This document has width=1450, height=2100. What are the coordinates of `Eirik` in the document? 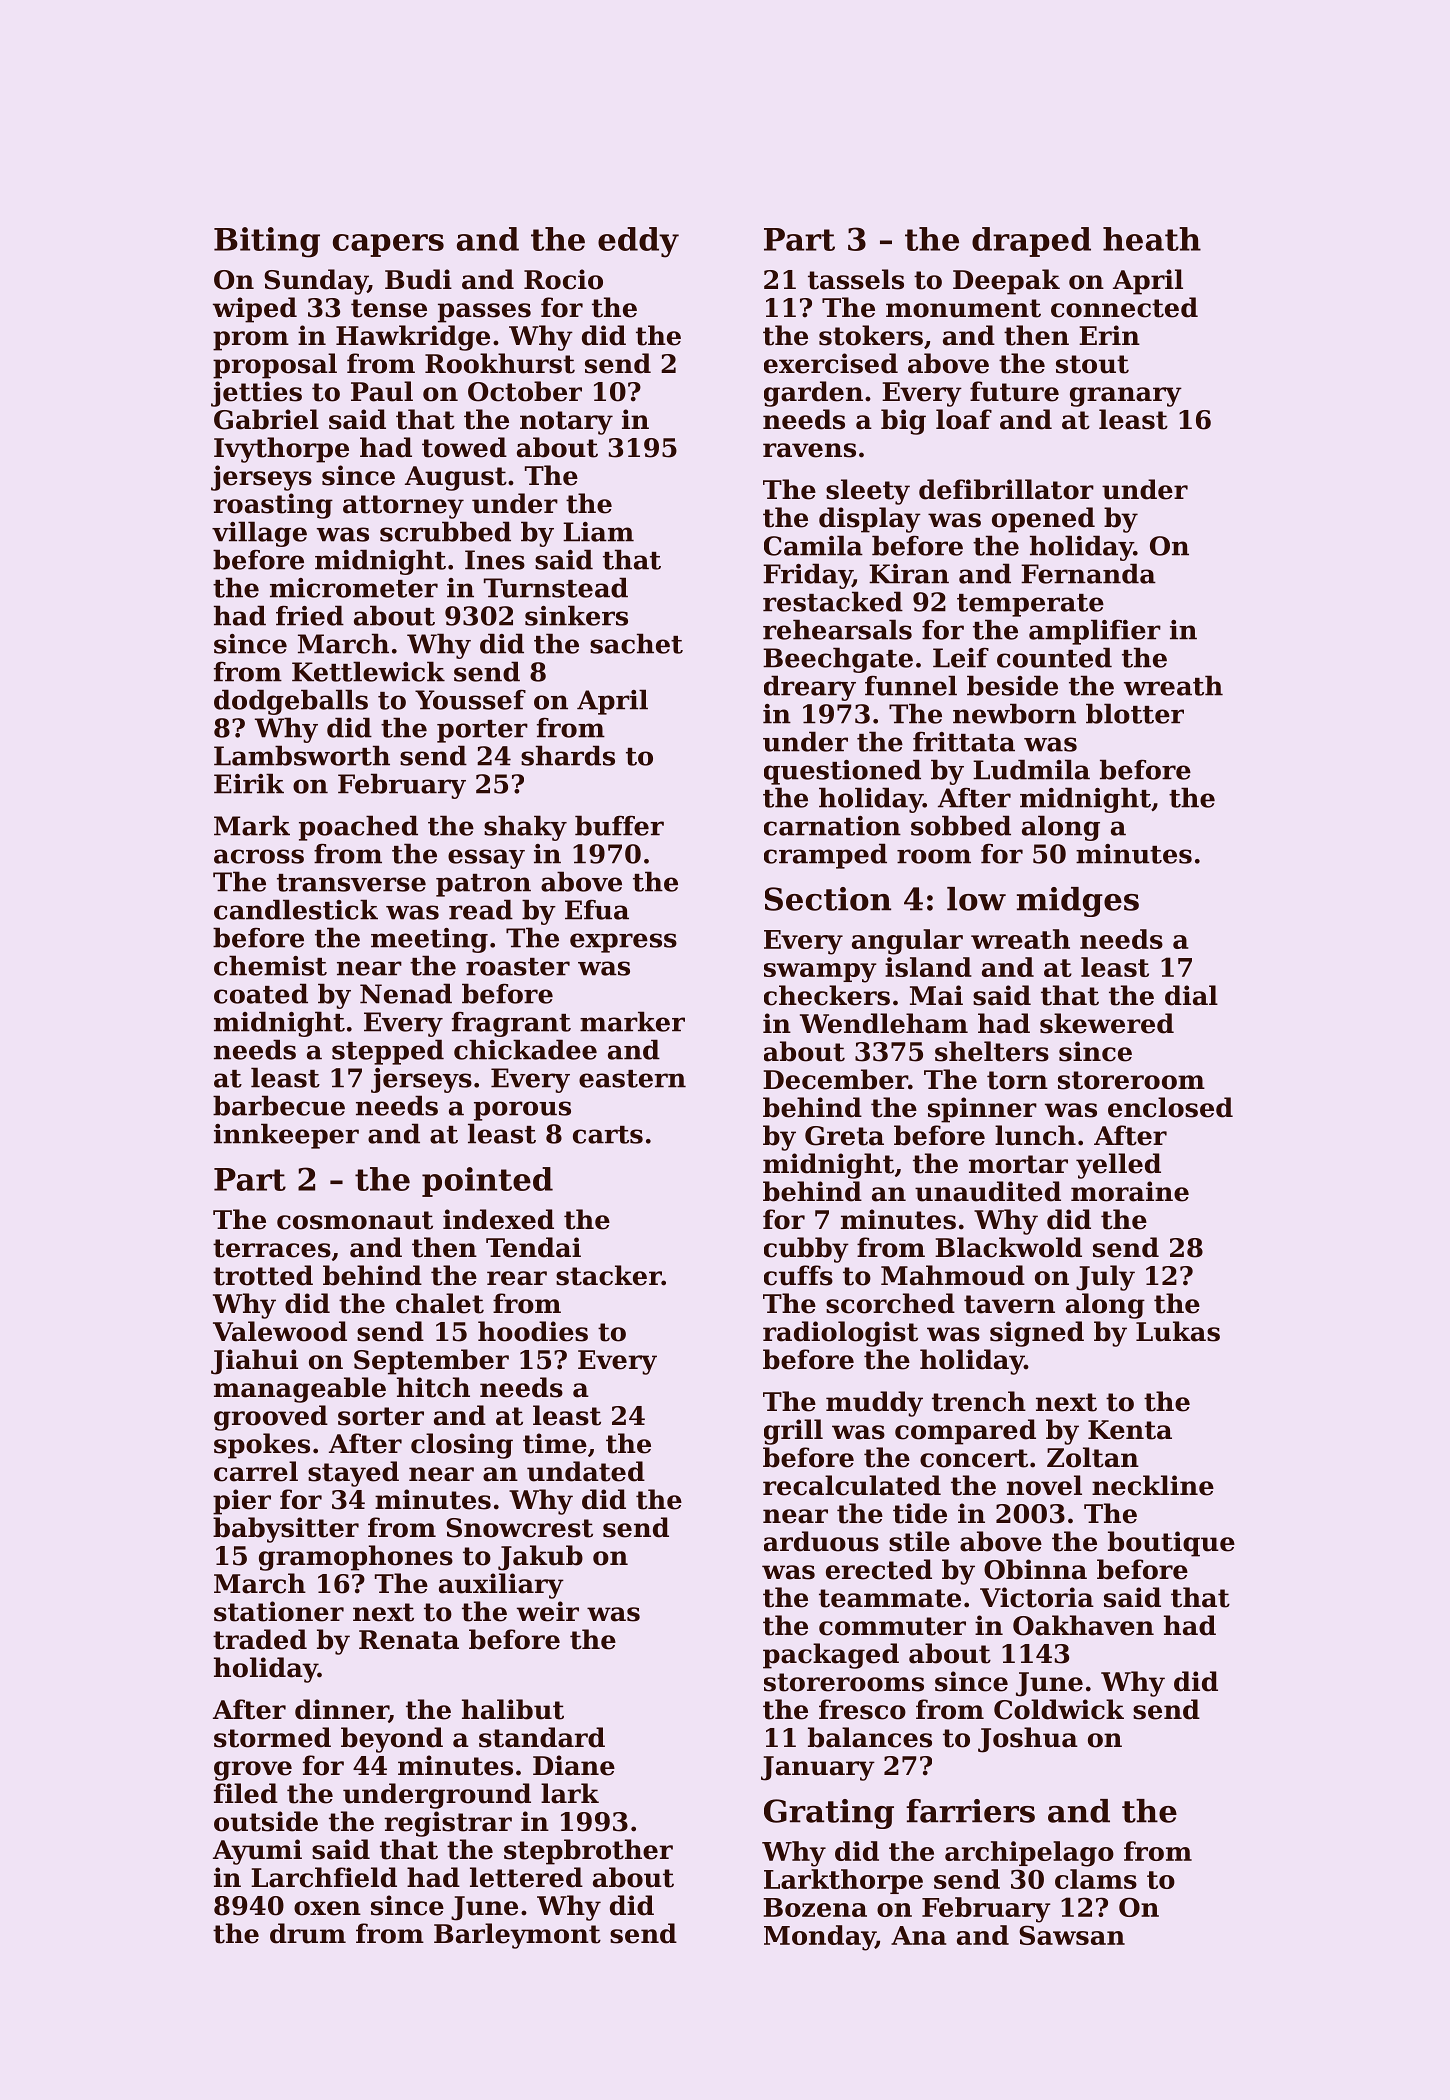 It's located at (249, 783).
